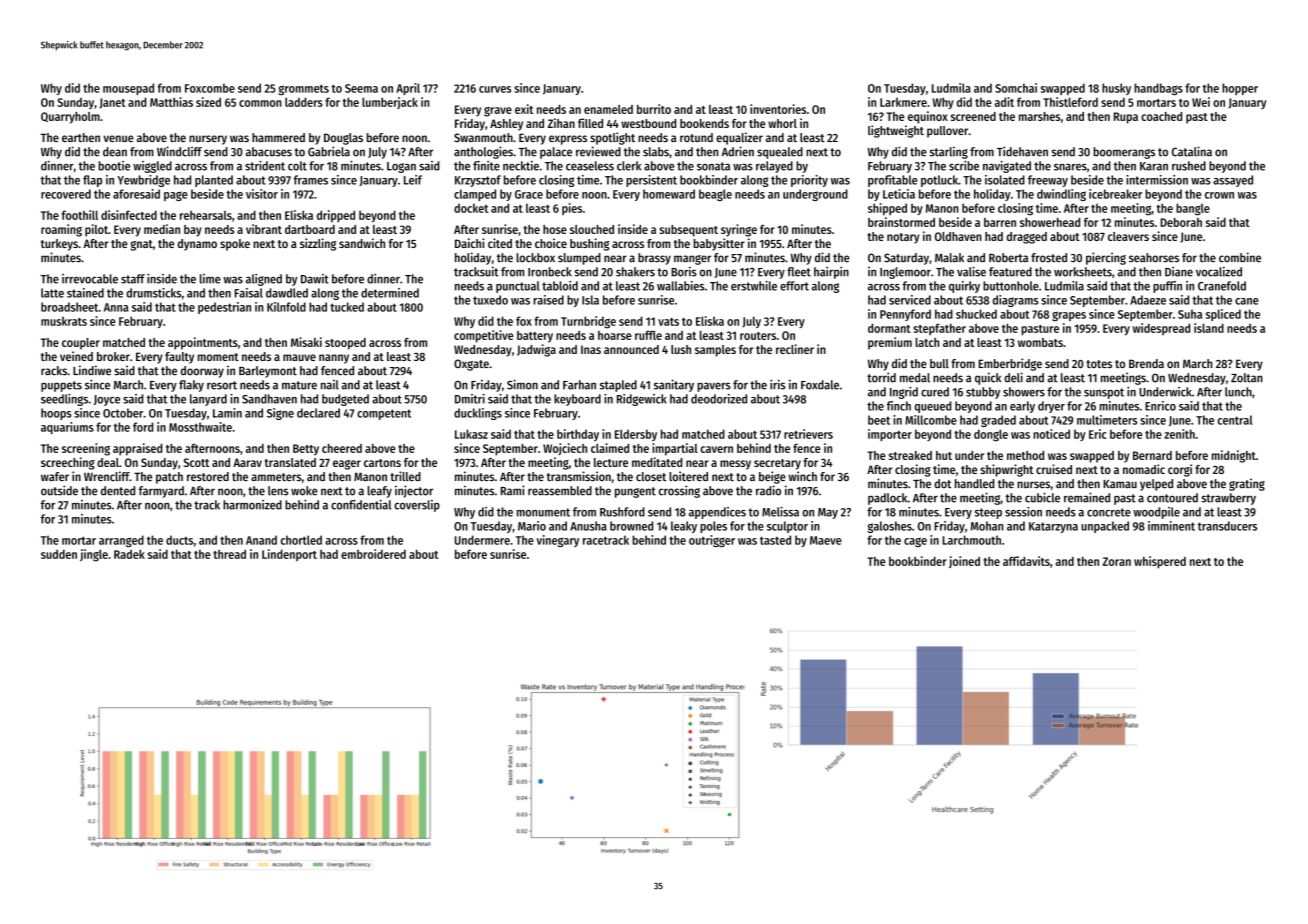 The width and height of the screenshot is (1308, 924). Describe the element at coordinates (1016, 88) in the screenshot. I see `Somchai` at that location.
